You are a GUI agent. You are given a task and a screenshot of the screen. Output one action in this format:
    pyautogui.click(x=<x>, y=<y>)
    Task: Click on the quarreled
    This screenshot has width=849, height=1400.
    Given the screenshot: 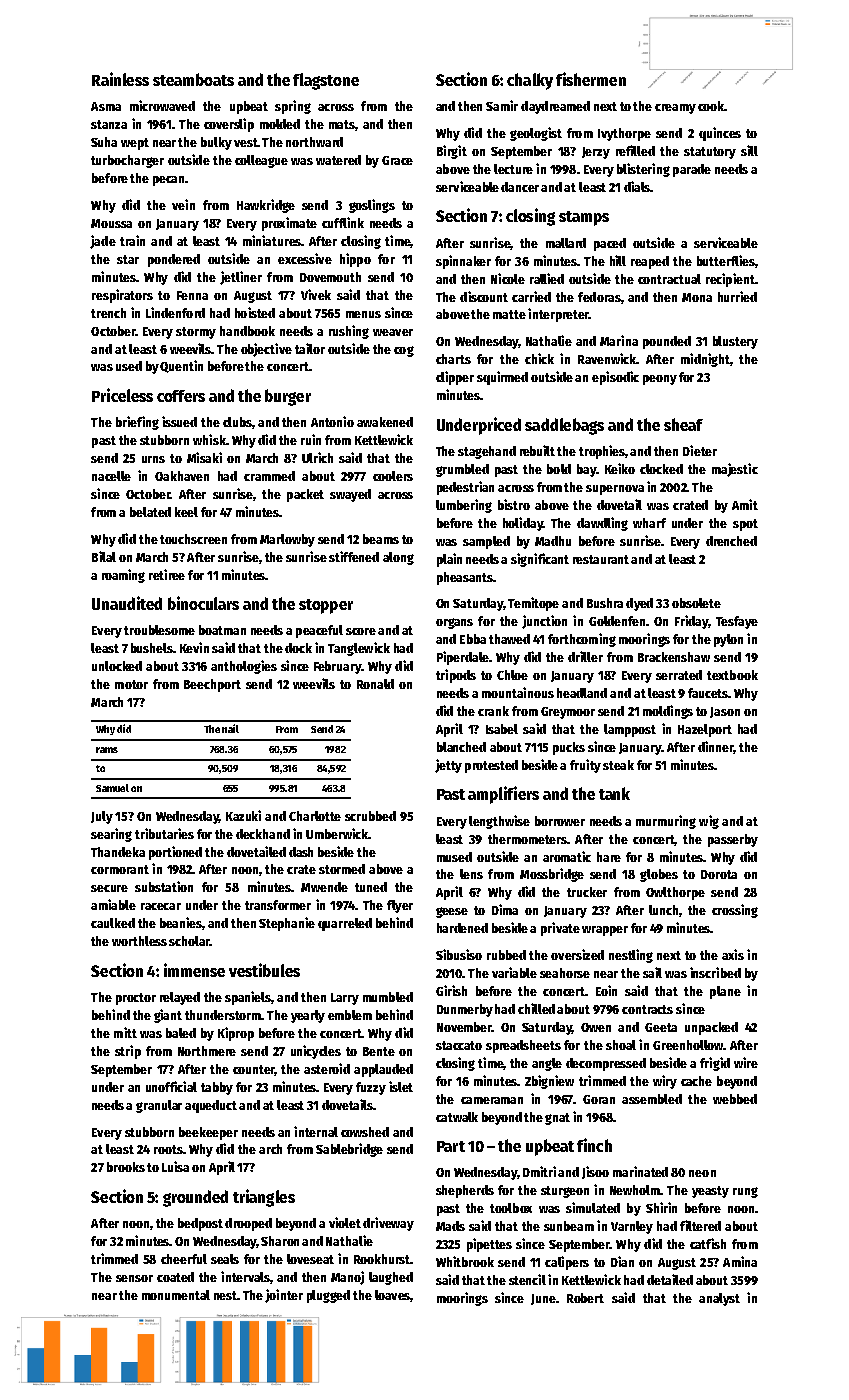 What is the action you would take?
    pyautogui.click(x=345, y=924)
